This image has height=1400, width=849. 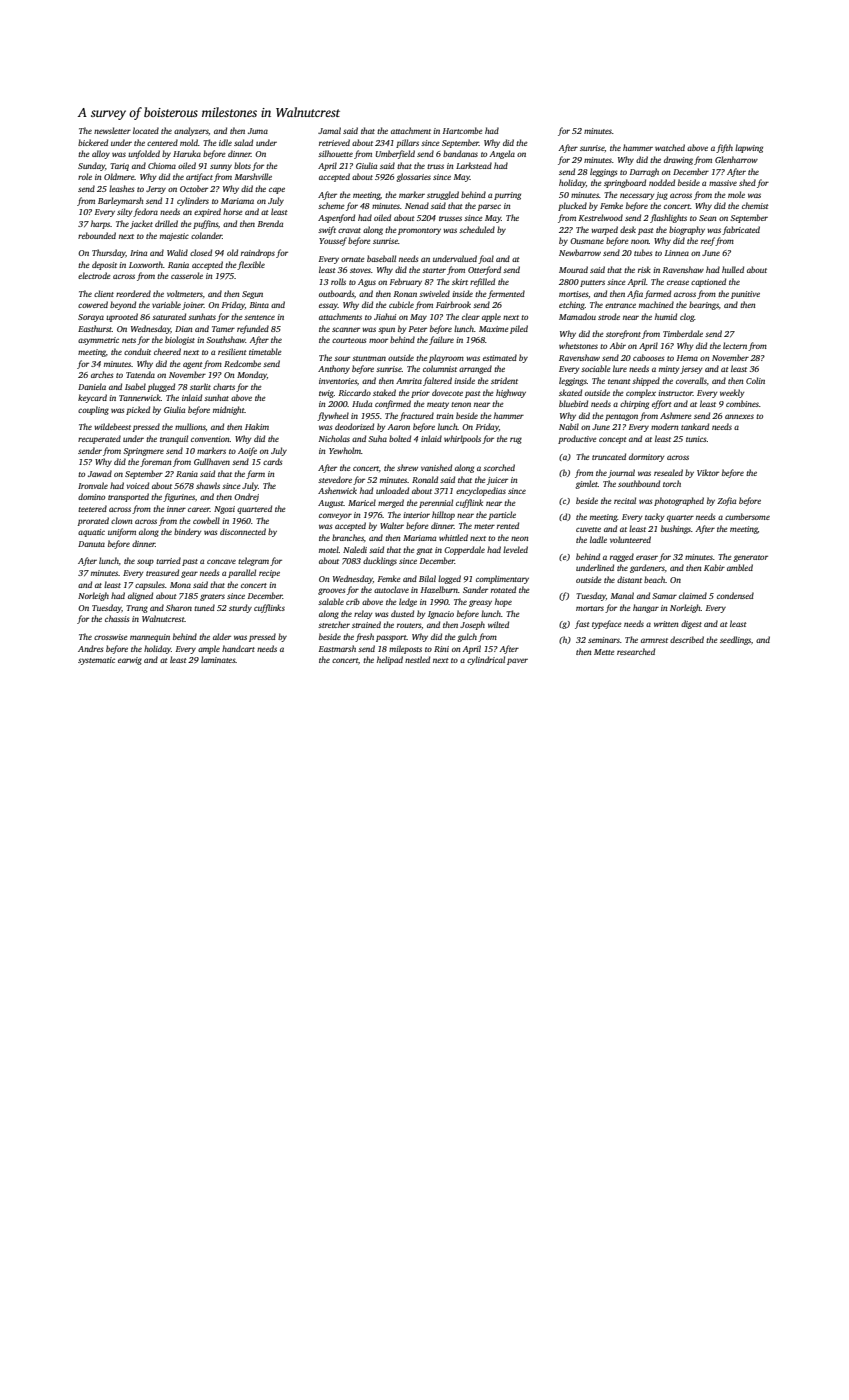 What do you see at coordinates (503, 589) in the image?
I see `rotated` at bounding box center [503, 589].
